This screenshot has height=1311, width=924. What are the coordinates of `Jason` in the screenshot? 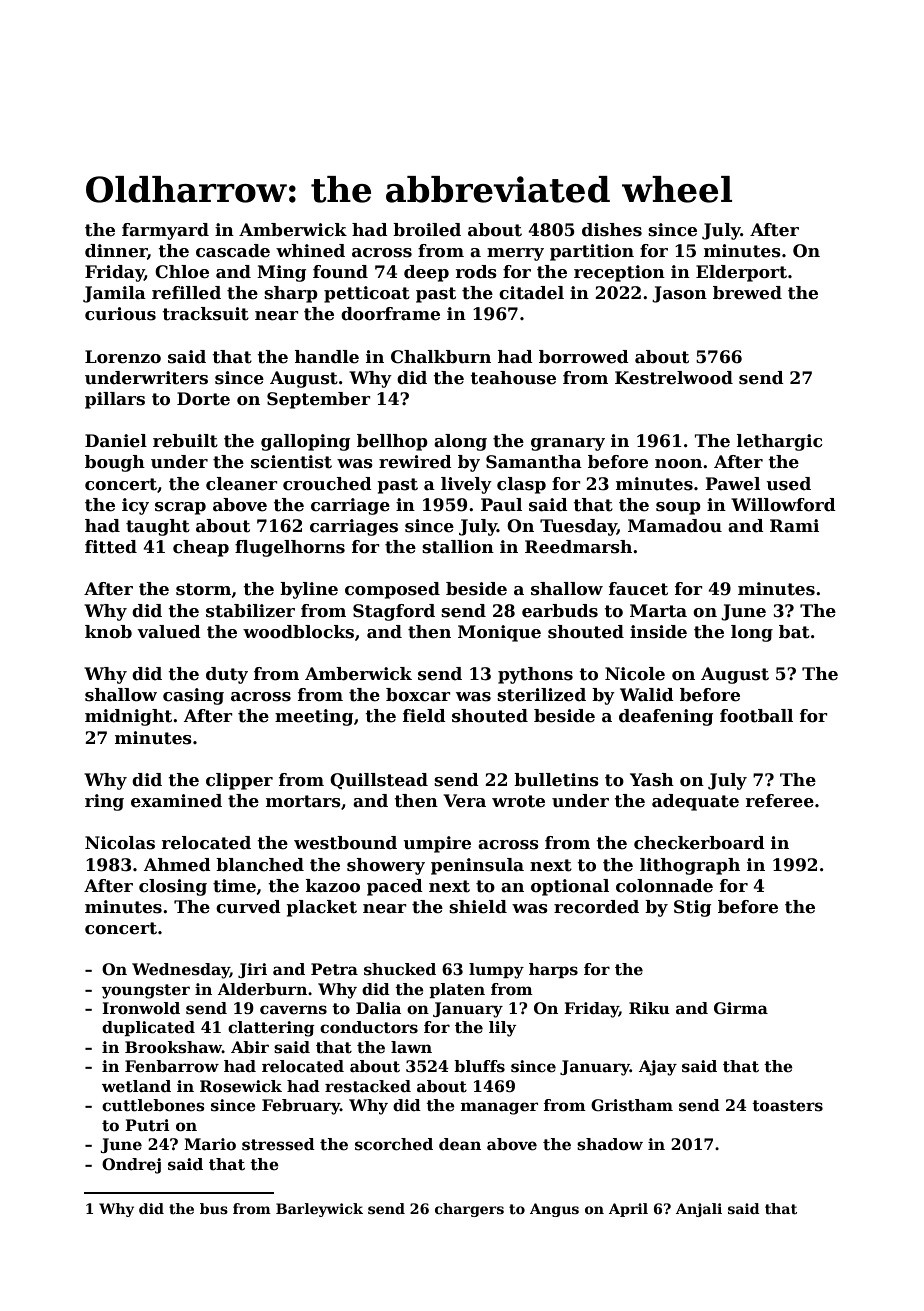 It's located at (679, 294).
